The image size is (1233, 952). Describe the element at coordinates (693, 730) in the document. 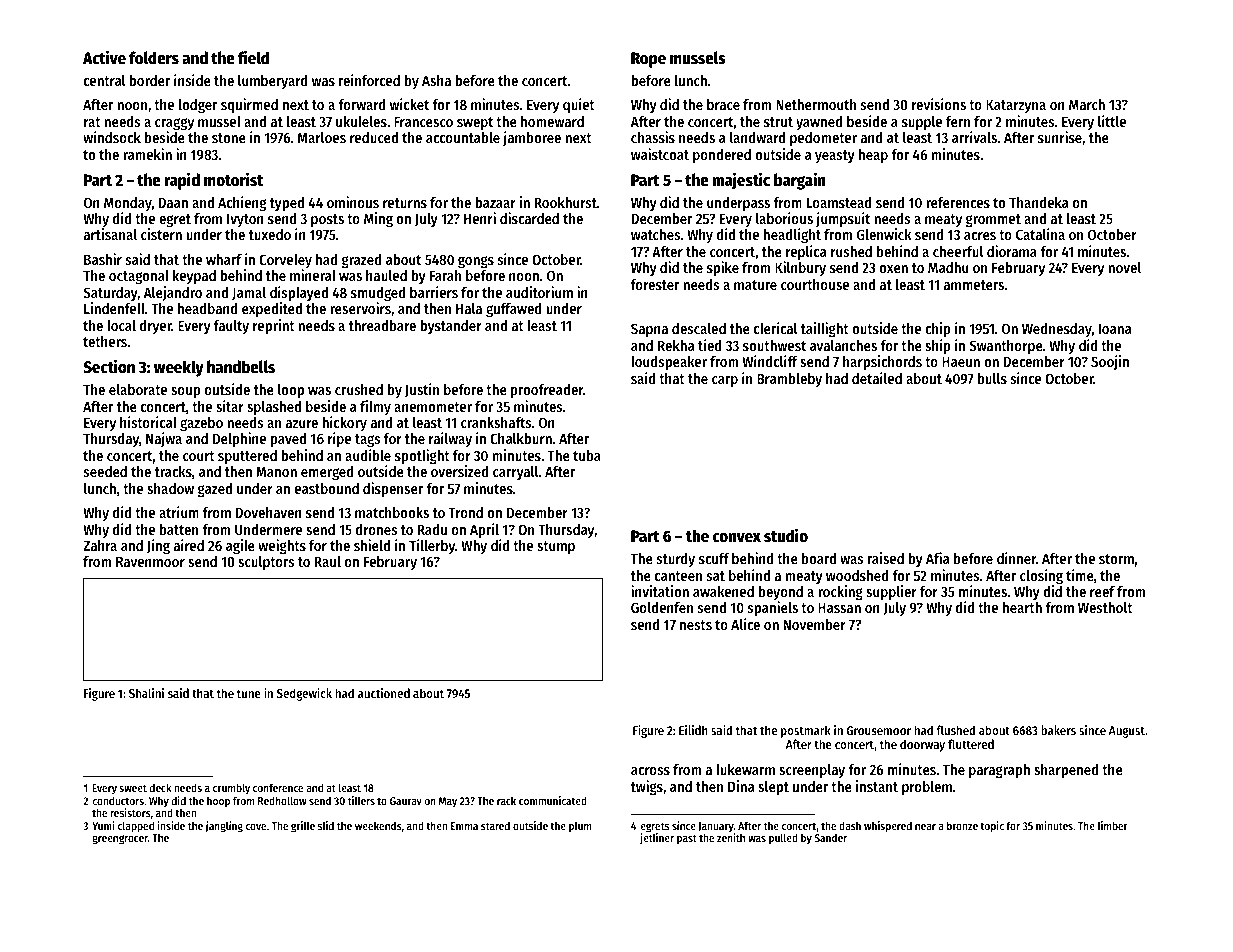

I see `Eilidh` at that location.
